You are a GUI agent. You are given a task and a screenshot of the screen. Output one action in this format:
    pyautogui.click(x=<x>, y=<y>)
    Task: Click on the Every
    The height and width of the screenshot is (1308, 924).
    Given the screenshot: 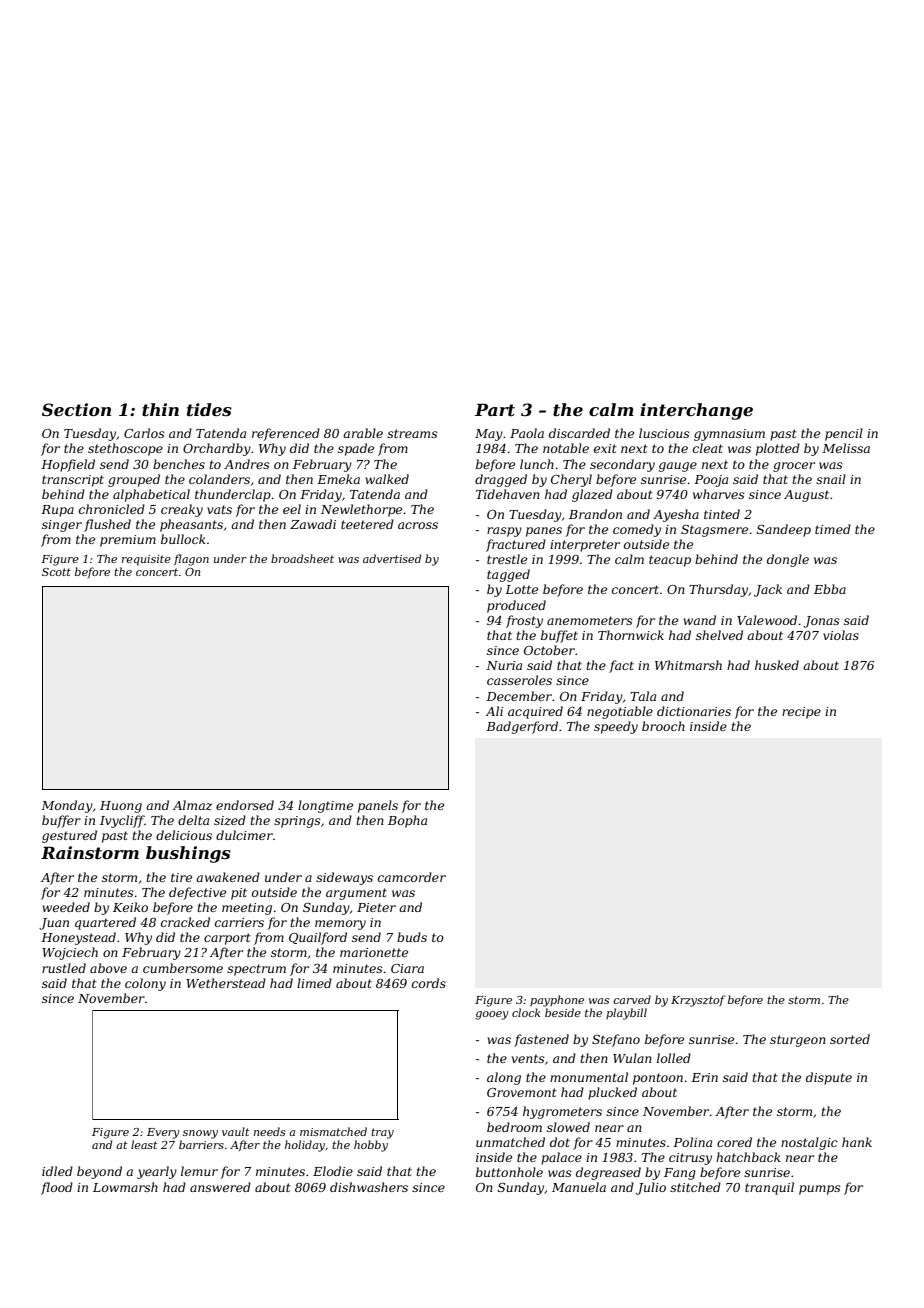 What is the action you would take?
    pyautogui.click(x=163, y=1133)
